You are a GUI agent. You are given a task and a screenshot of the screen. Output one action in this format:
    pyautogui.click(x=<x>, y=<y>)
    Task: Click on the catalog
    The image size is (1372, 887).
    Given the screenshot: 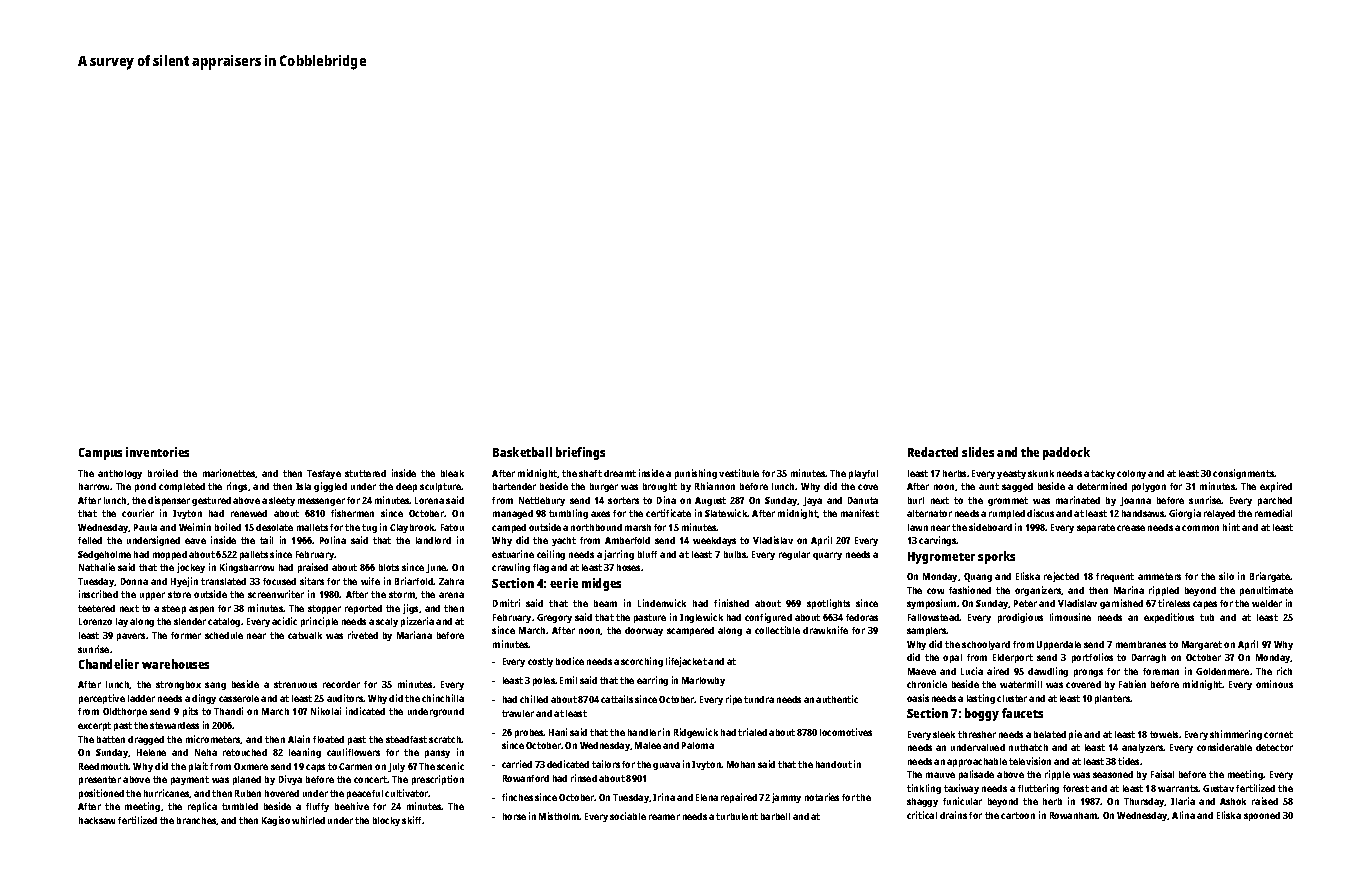 What is the action you would take?
    pyautogui.click(x=224, y=622)
